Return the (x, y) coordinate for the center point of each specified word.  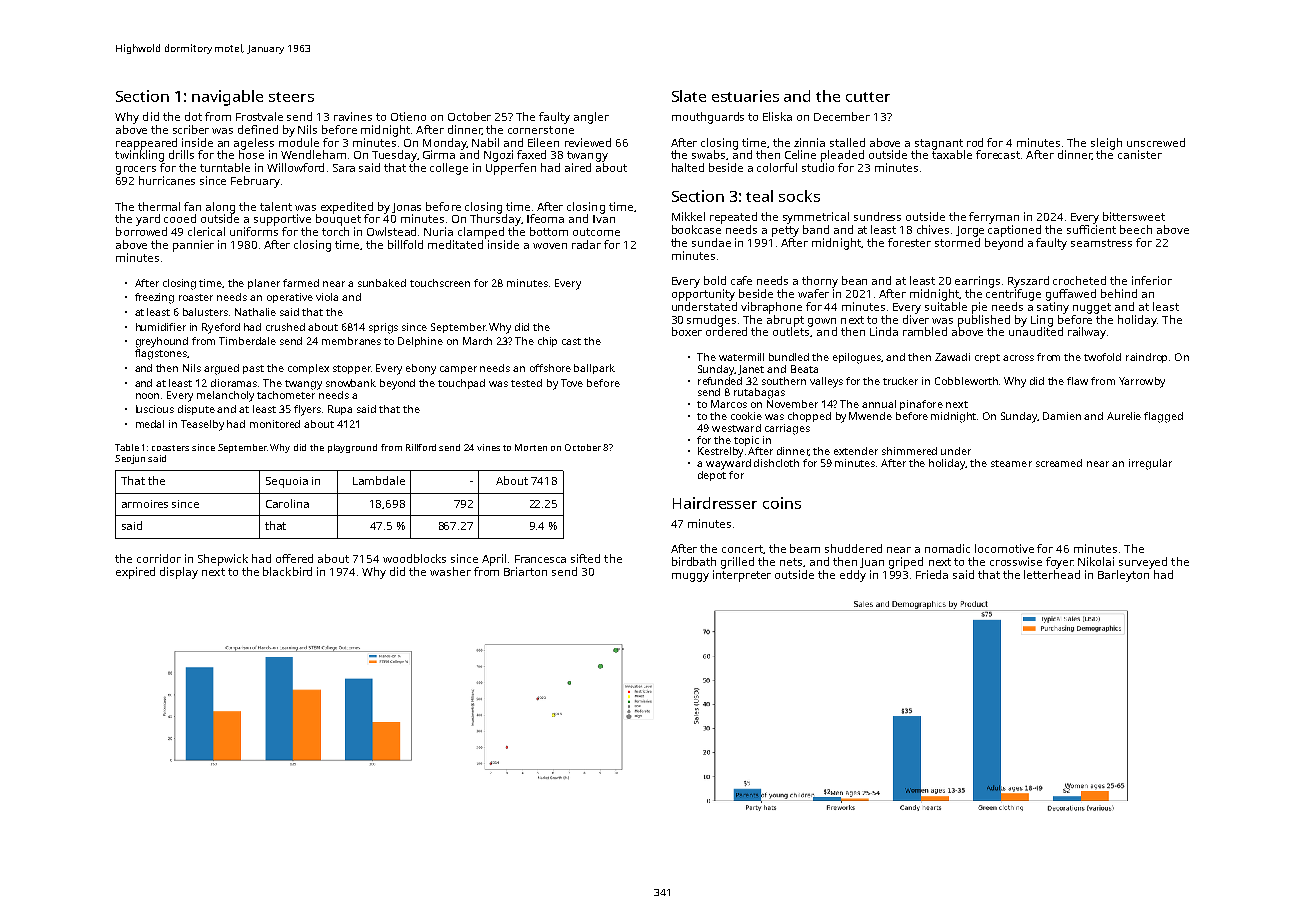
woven (550, 246)
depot (712, 476)
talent (276, 206)
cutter (868, 97)
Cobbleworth (966, 381)
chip (547, 342)
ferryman (994, 218)
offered (294, 558)
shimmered (909, 451)
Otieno (408, 116)
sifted (585, 558)
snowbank (351, 383)
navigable (227, 98)
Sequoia (287, 482)
